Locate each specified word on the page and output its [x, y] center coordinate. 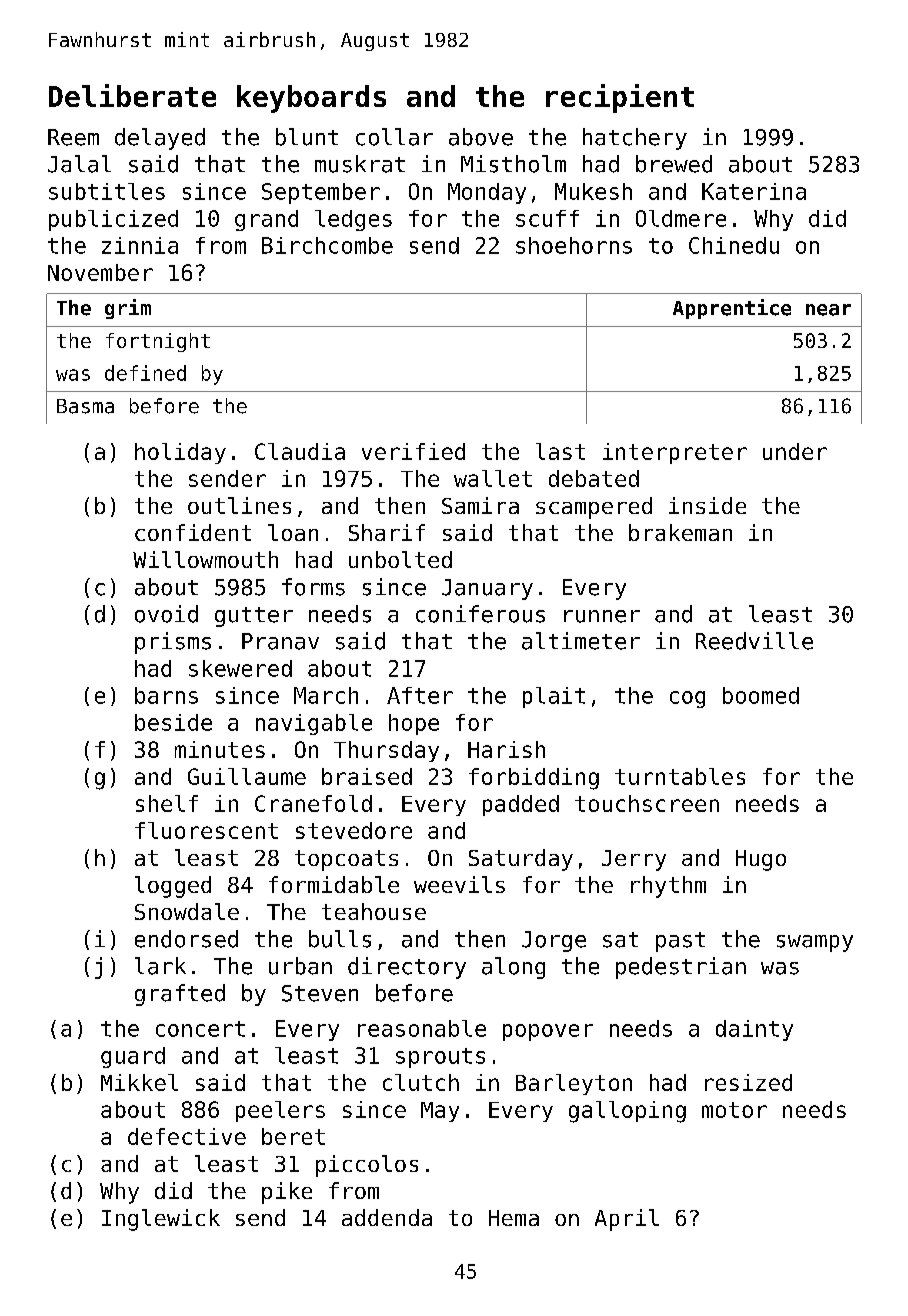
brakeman [680, 532]
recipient [620, 98]
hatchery [635, 139]
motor [734, 1110]
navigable [314, 724]
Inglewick [161, 1220]
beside [173, 722]
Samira [480, 505]
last [560, 451]
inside [707, 505]
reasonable [422, 1028]
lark [160, 966]
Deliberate [132, 95]
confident [193, 532]
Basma [85, 406]
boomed [761, 695]
